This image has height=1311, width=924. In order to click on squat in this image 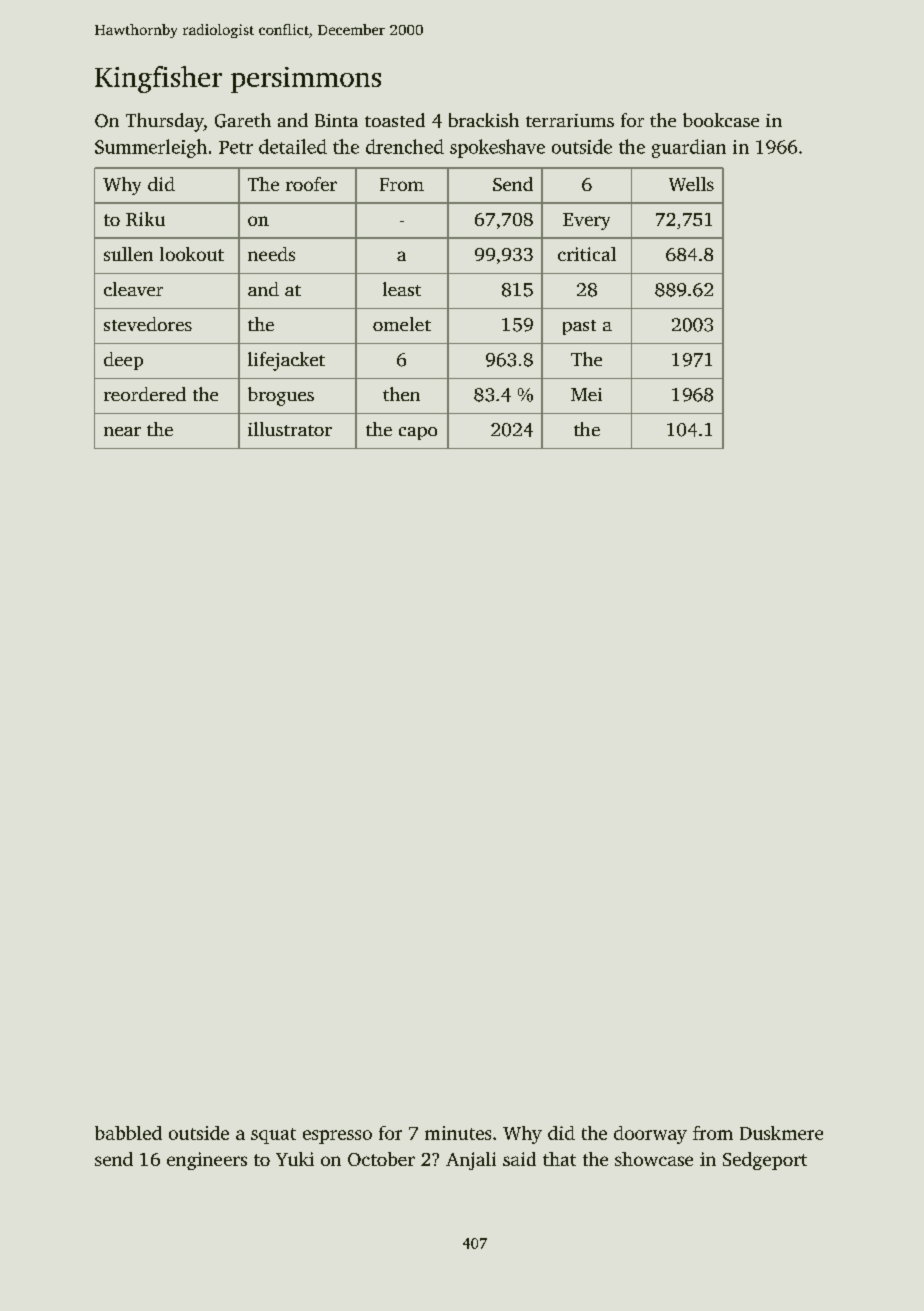, I will do `click(273, 1136)`.
